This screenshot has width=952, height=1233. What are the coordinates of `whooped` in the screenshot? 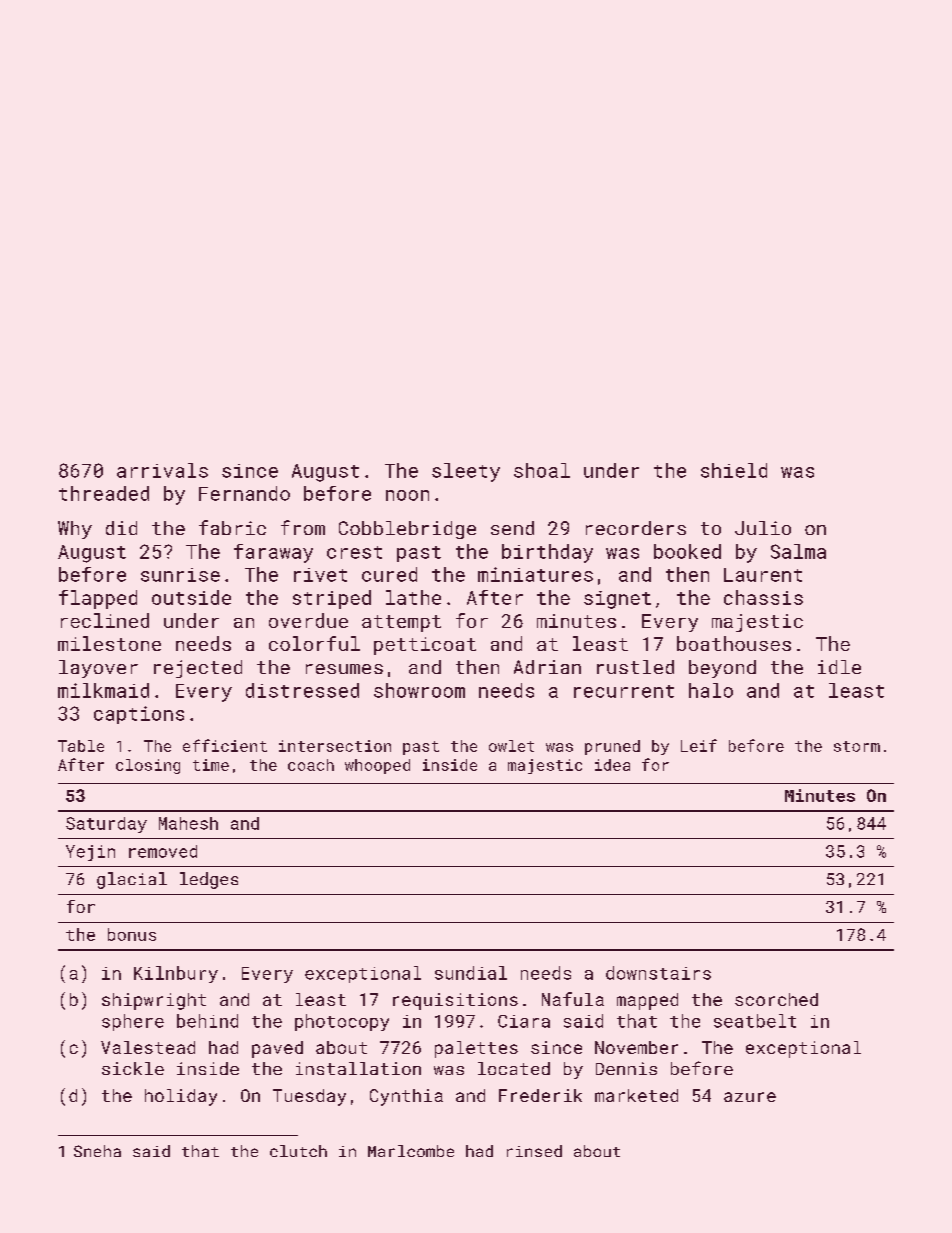 It's located at (377, 766).
